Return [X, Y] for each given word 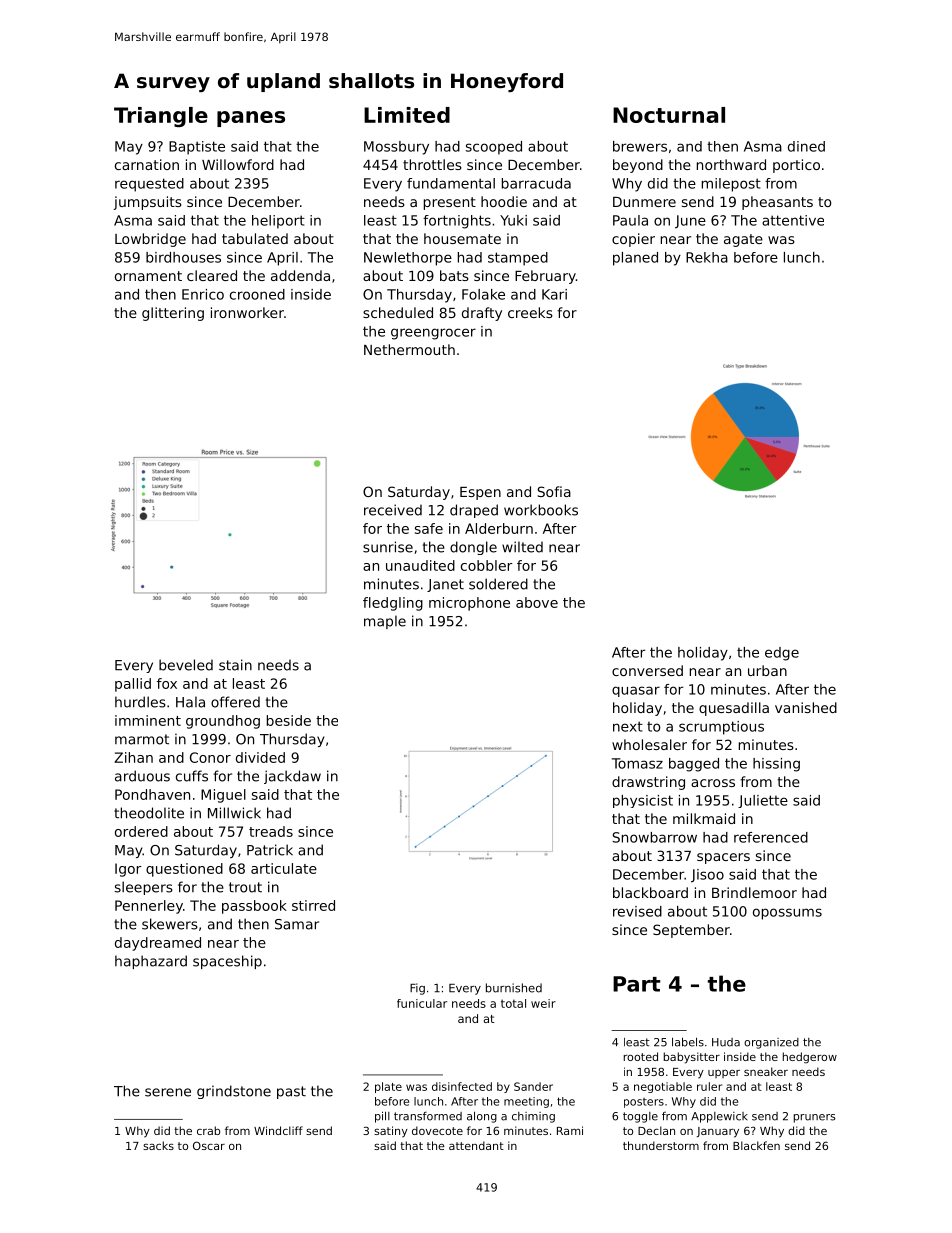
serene [168, 1092]
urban [767, 670]
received [393, 510]
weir [543, 1003]
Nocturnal [669, 115]
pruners [814, 1118]
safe [429, 528]
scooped [494, 148]
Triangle [161, 117]
